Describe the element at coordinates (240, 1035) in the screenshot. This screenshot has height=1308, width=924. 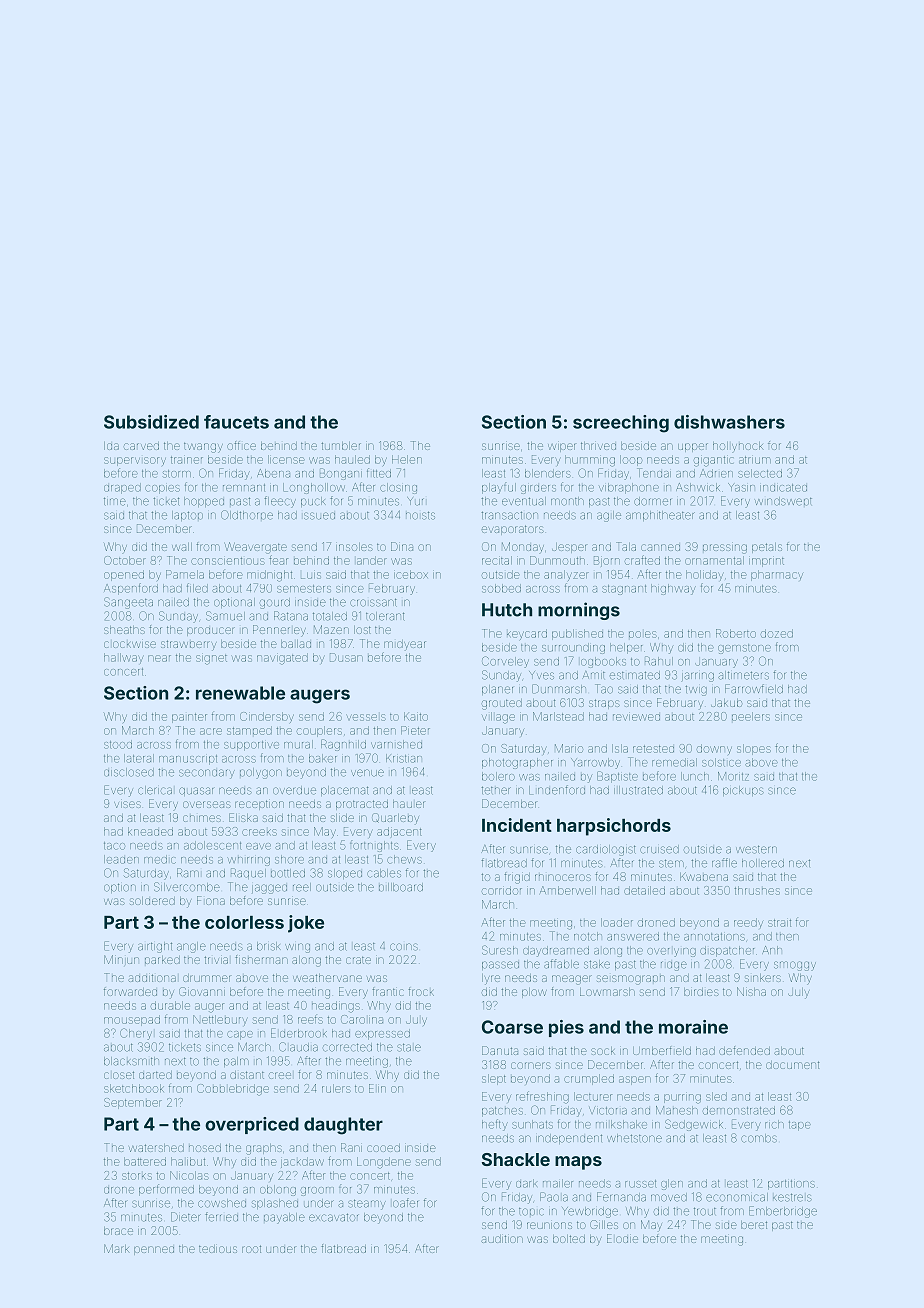
I see `cape` at that location.
